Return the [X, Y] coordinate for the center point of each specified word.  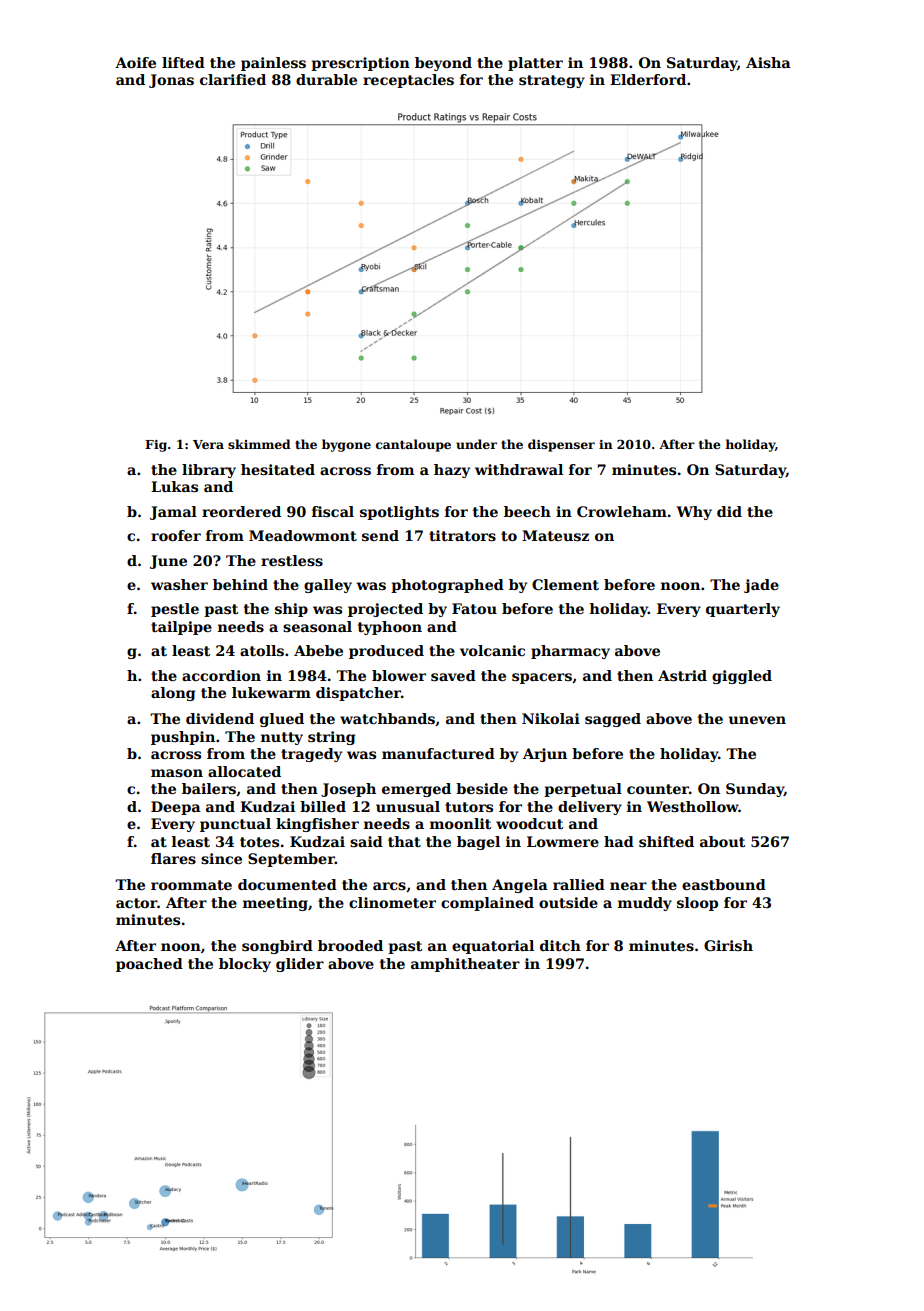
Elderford [648, 79]
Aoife [135, 62]
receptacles [408, 81]
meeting [275, 904]
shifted [666, 841]
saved [453, 675]
